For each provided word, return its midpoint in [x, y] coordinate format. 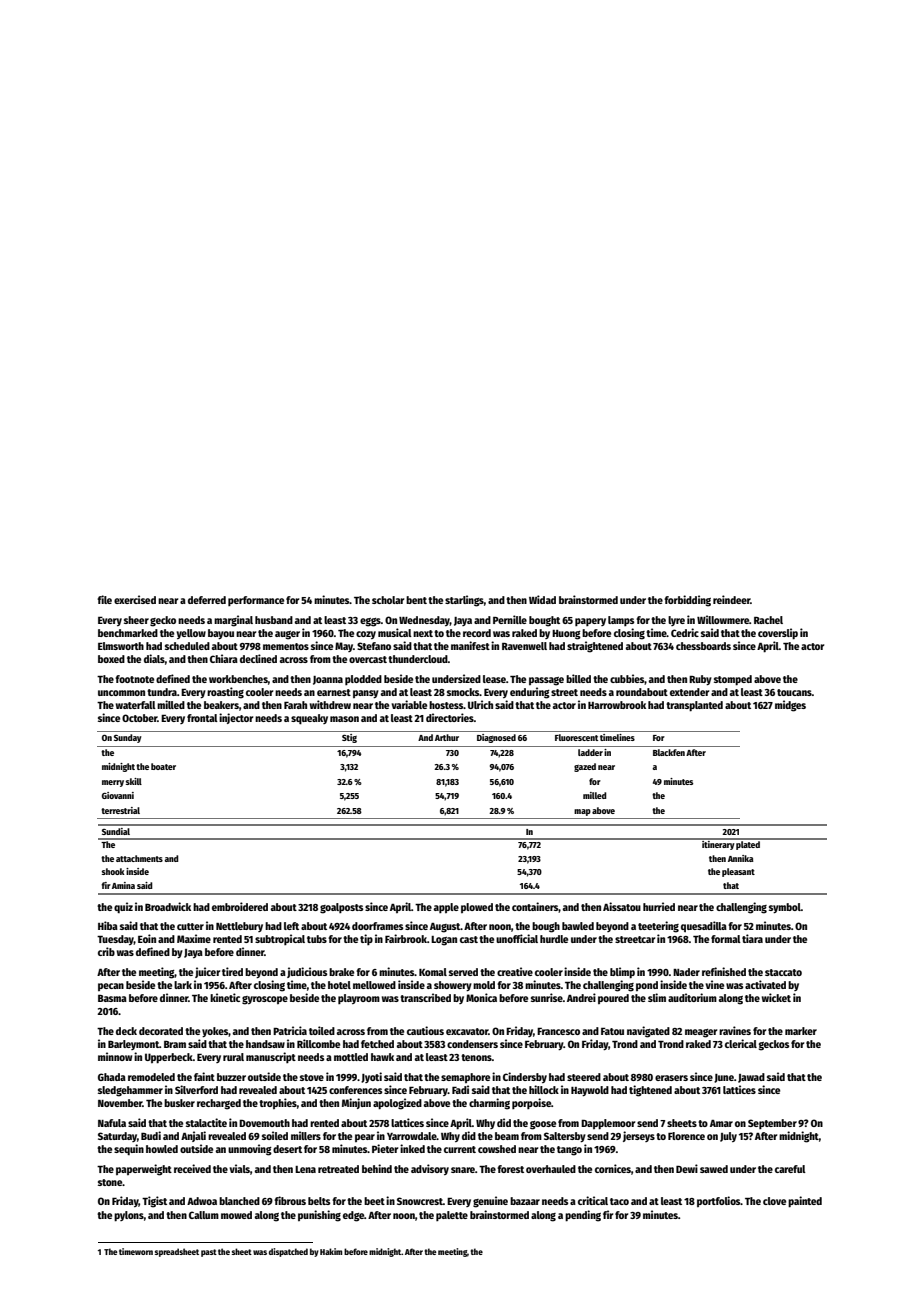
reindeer [731, 599]
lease [494, 679]
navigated [648, 1032]
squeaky [309, 719]
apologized [397, 1104]
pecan [111, 987]
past [209, 1253]
